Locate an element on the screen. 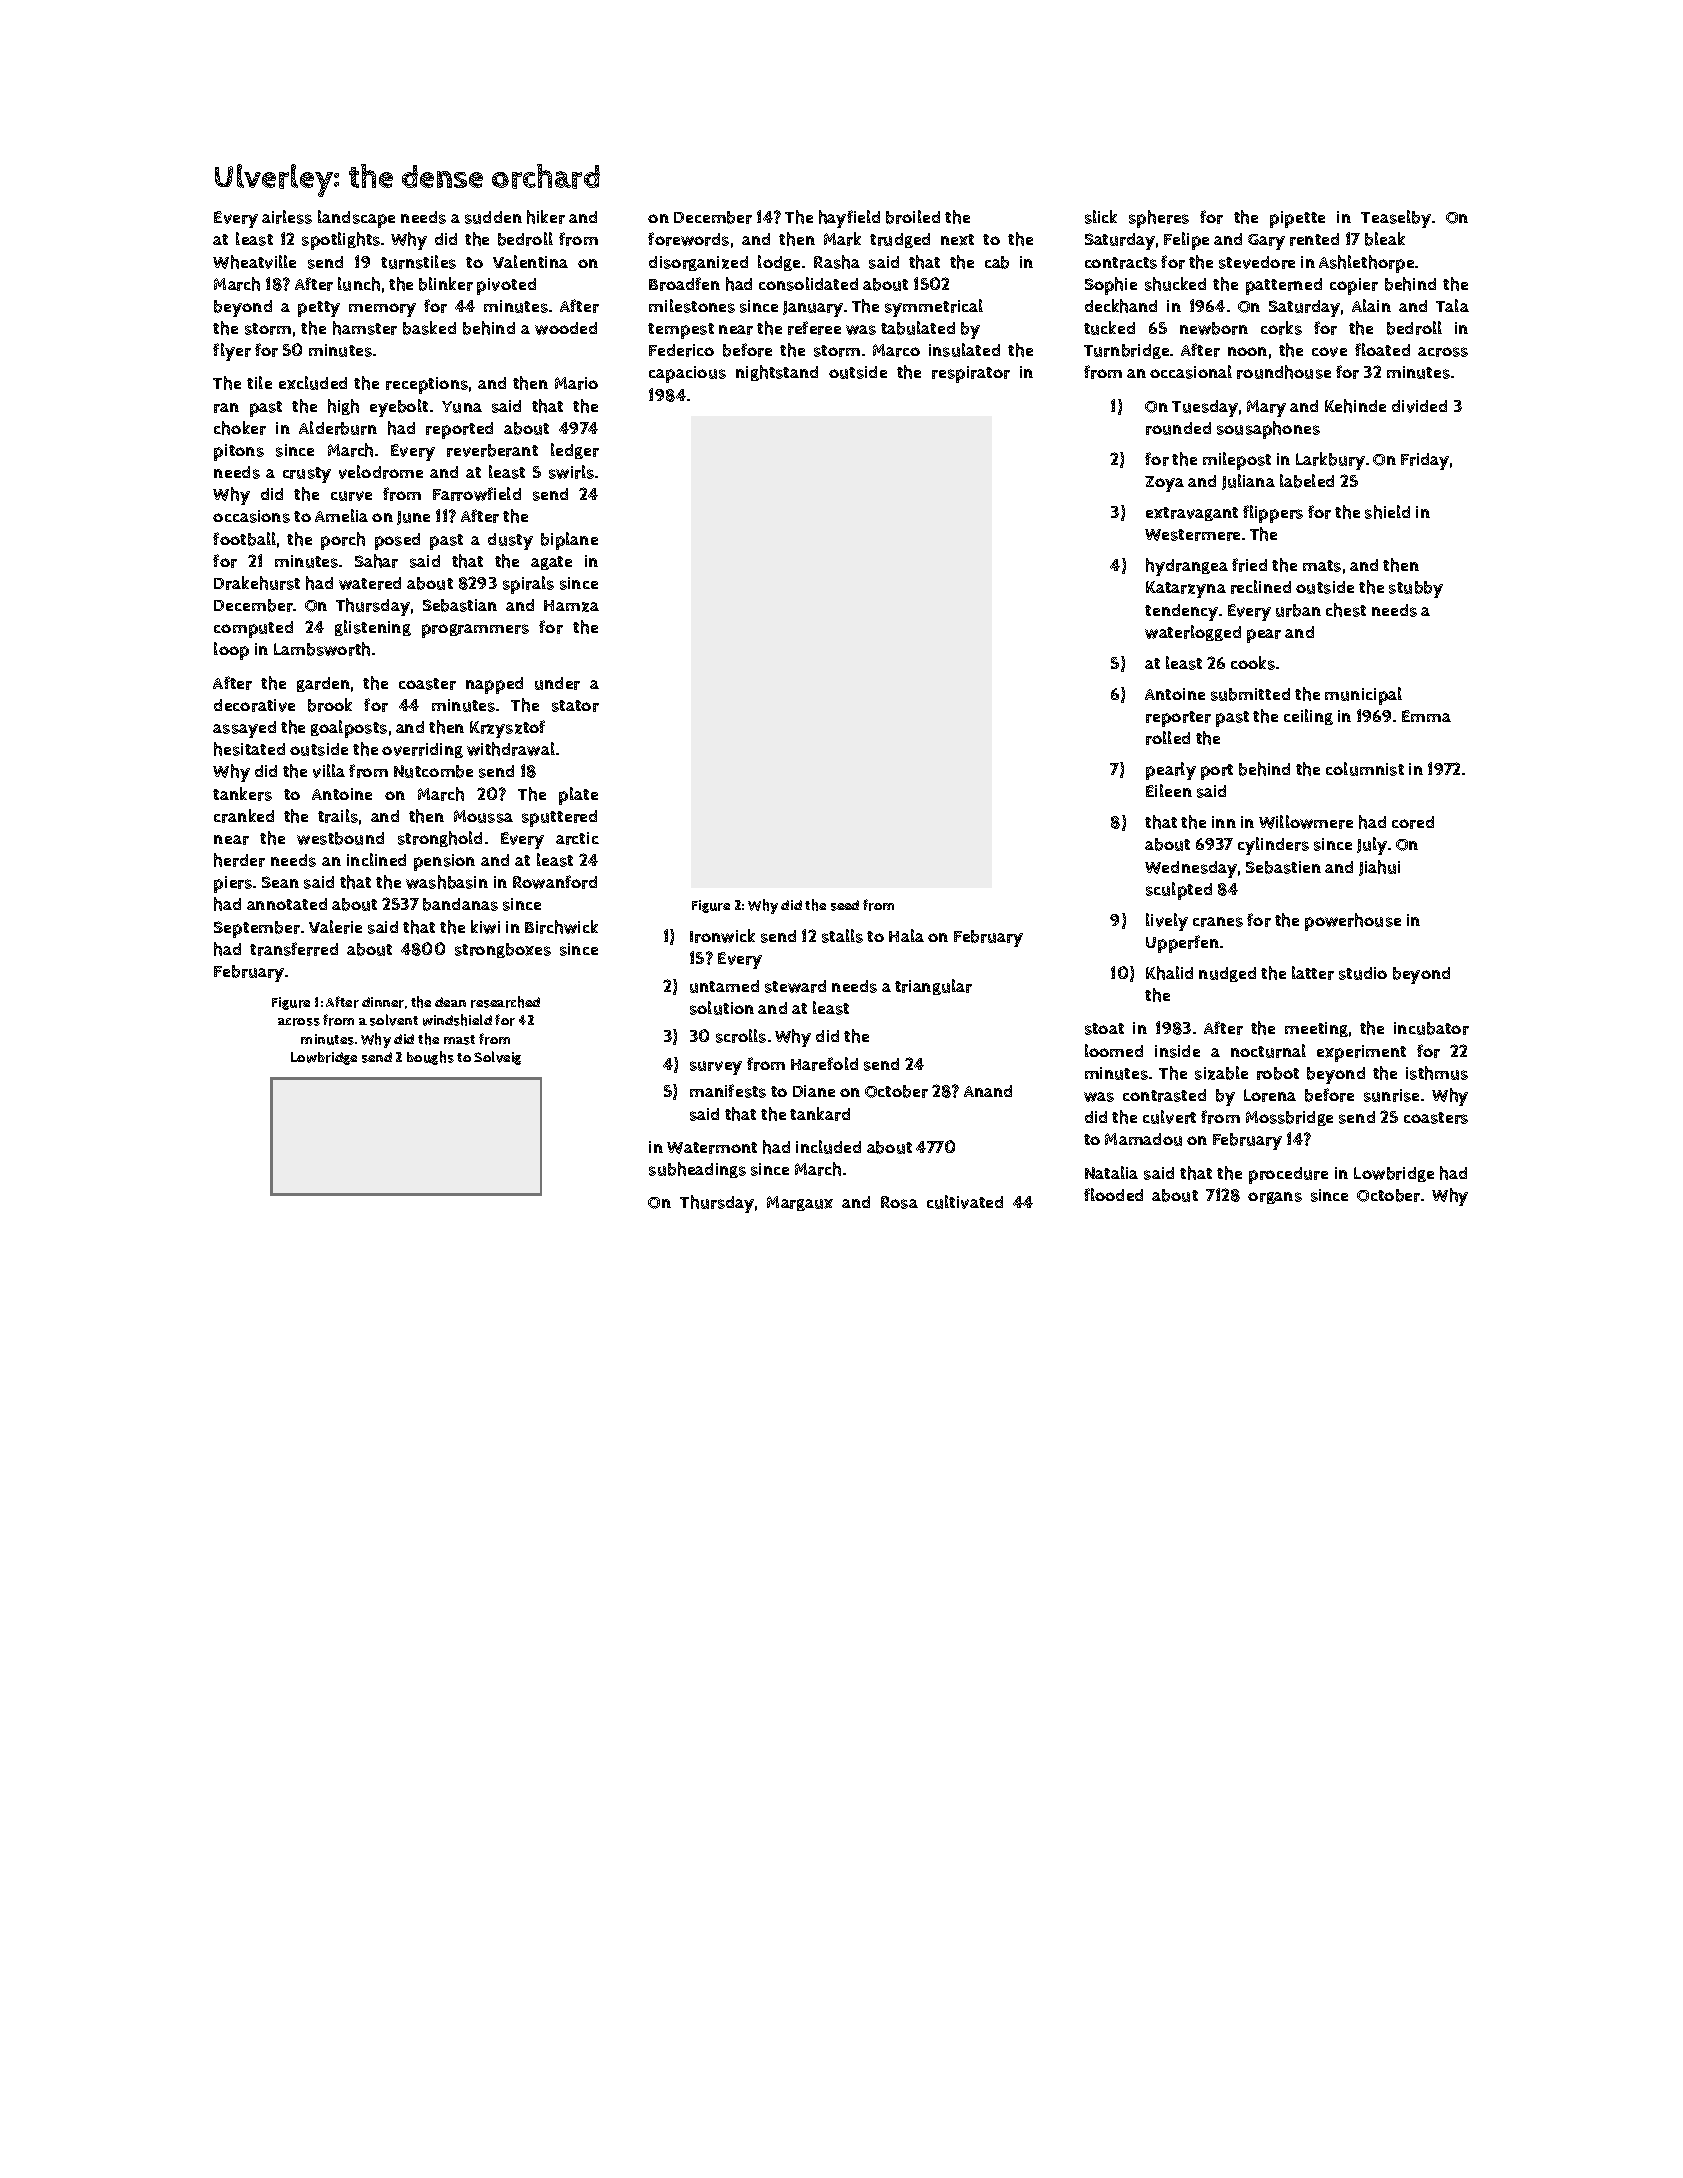 The height and width of the screenshot is (2178, 1683). swirls is located at coordinates (571, 472).
